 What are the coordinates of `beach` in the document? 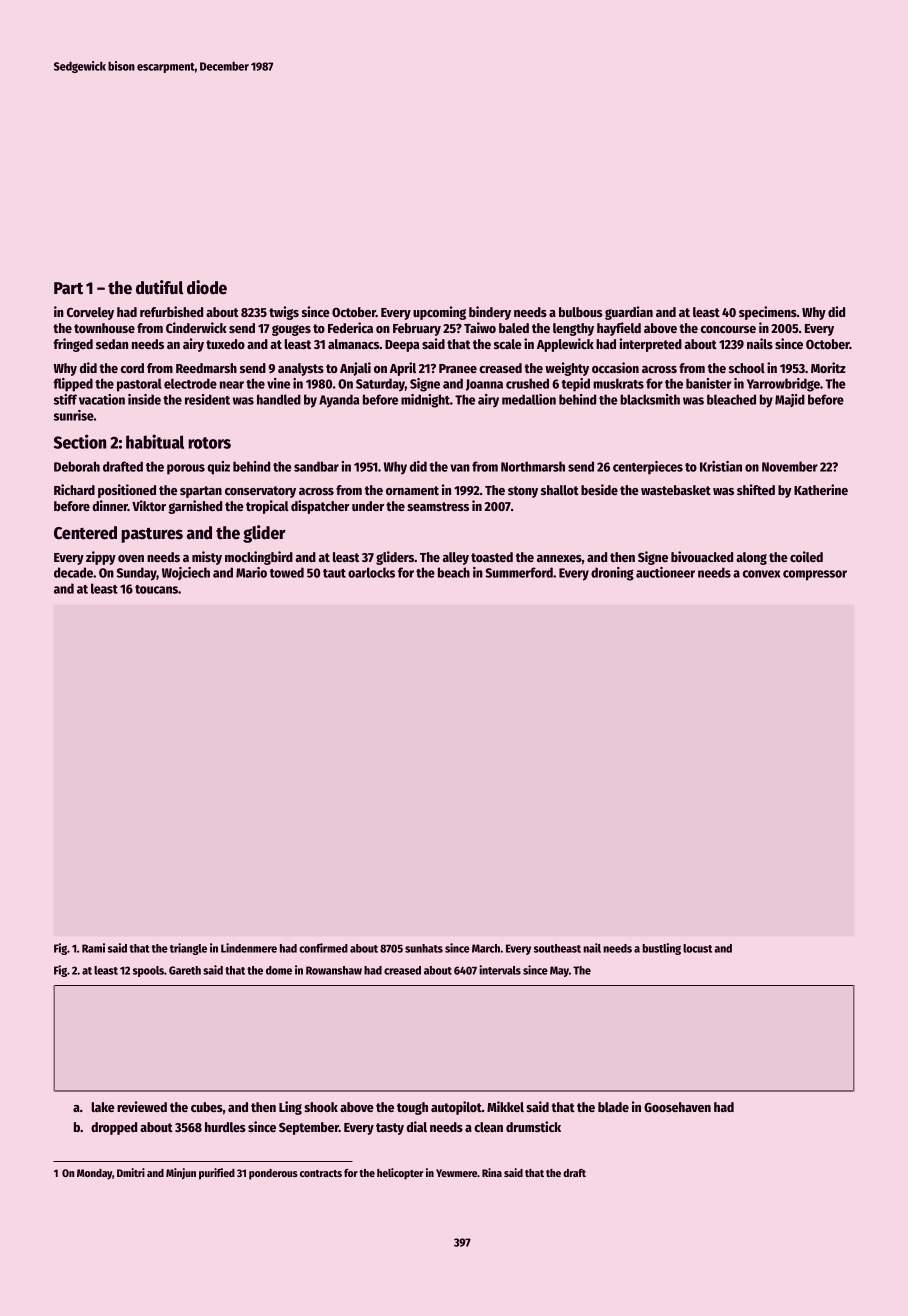 It's located at (454, 572).
